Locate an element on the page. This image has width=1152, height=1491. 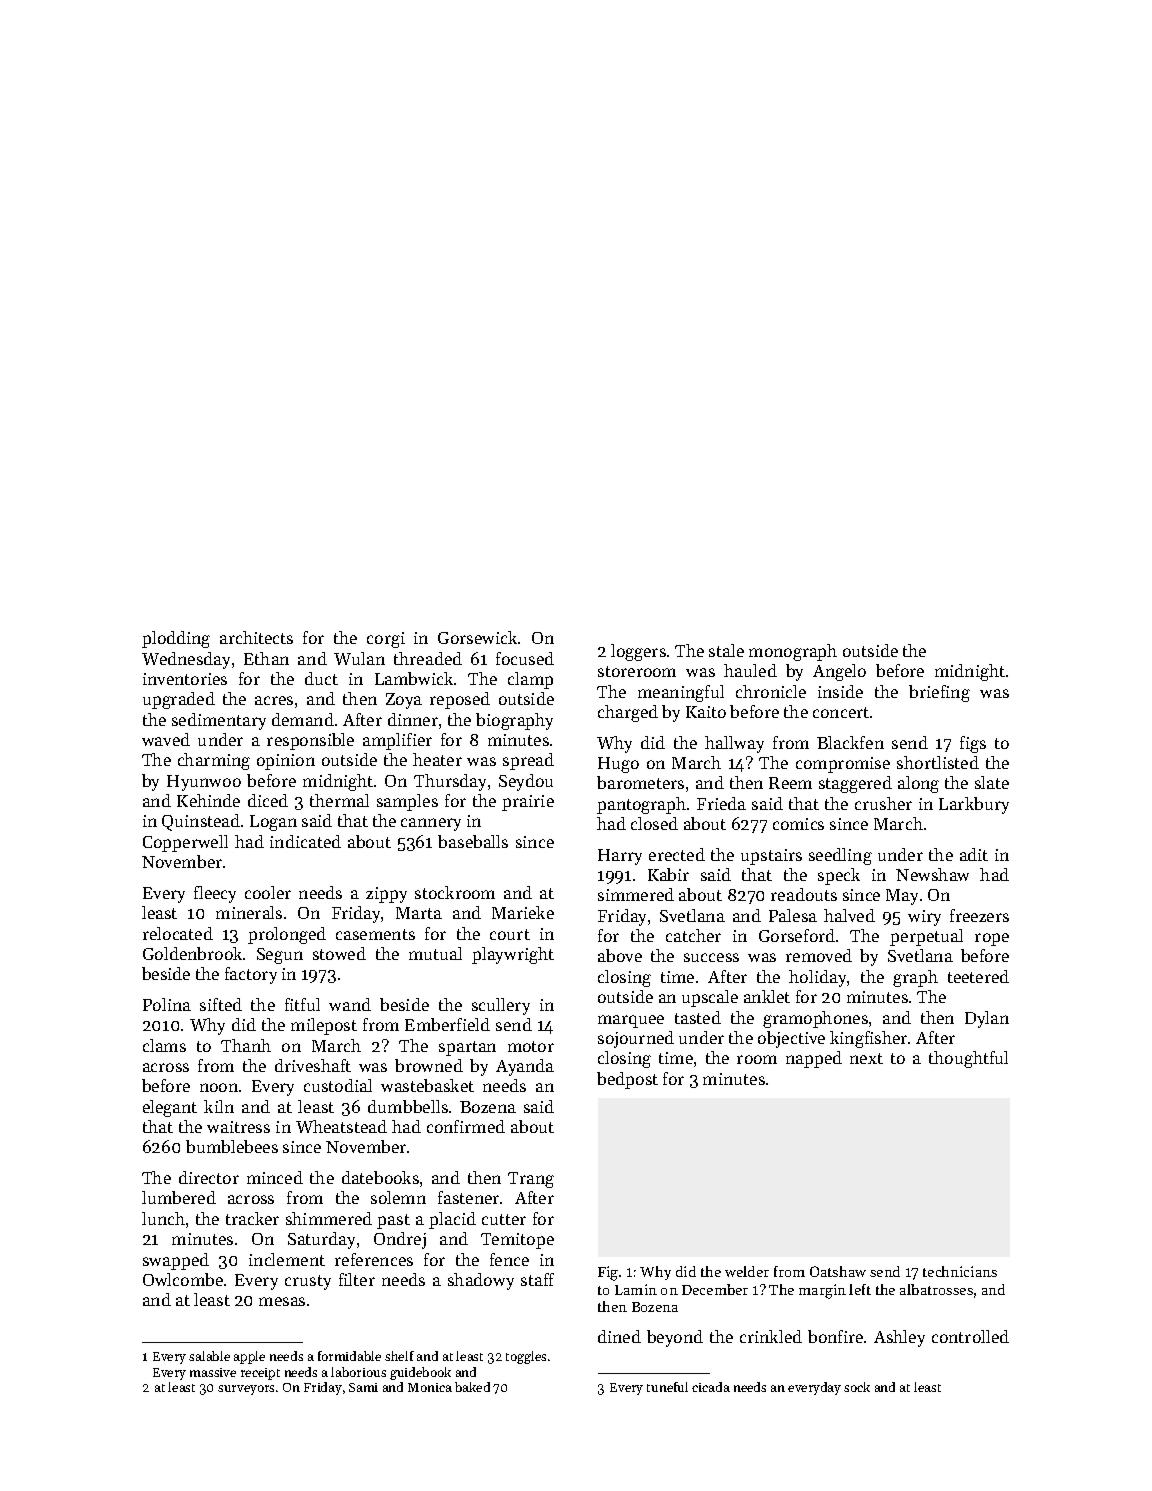
references is located at coordinates (374, 1259).
